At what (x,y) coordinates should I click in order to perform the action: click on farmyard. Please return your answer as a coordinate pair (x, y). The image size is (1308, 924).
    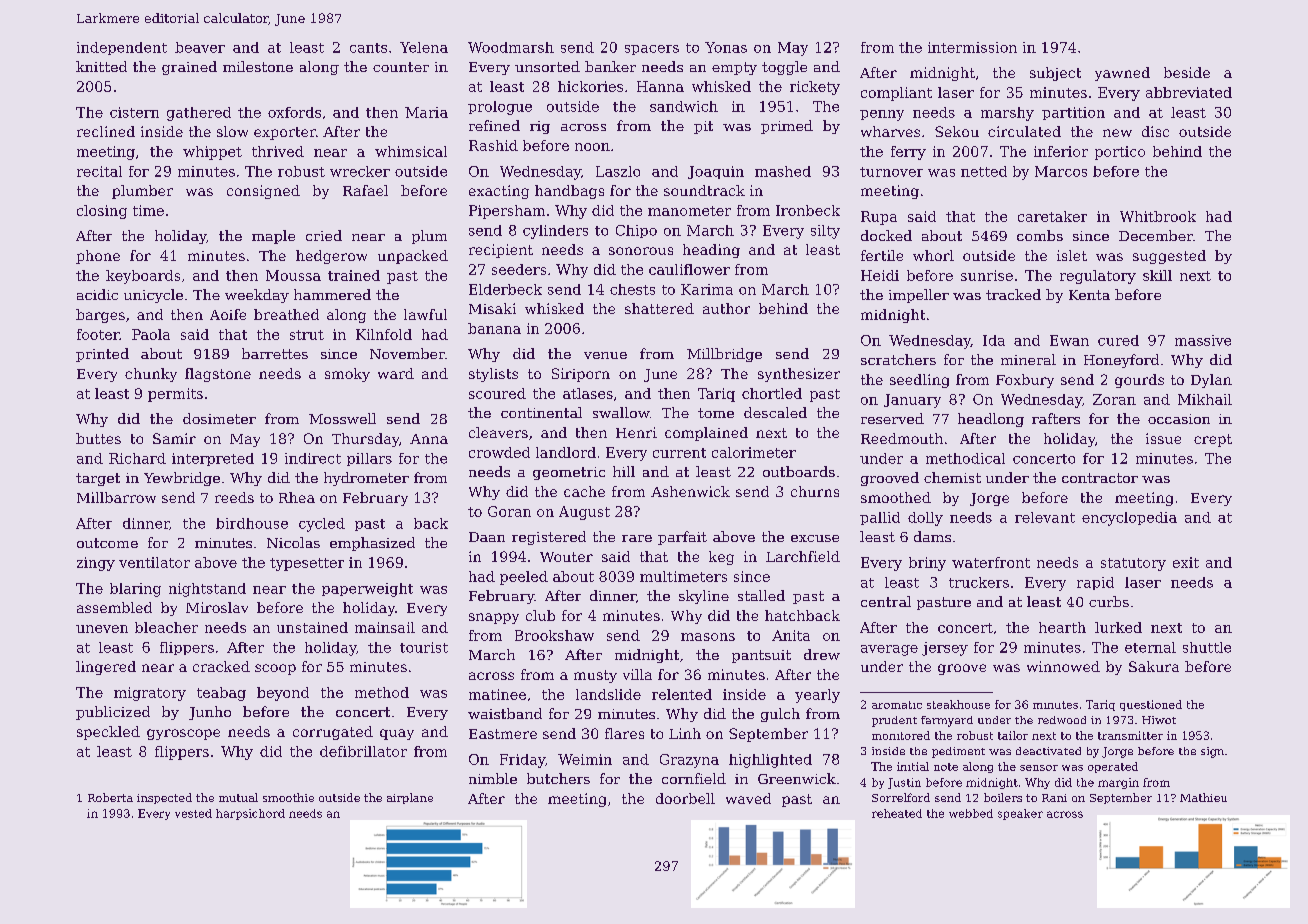
    Looking at the image, I should click on (947, 721).
